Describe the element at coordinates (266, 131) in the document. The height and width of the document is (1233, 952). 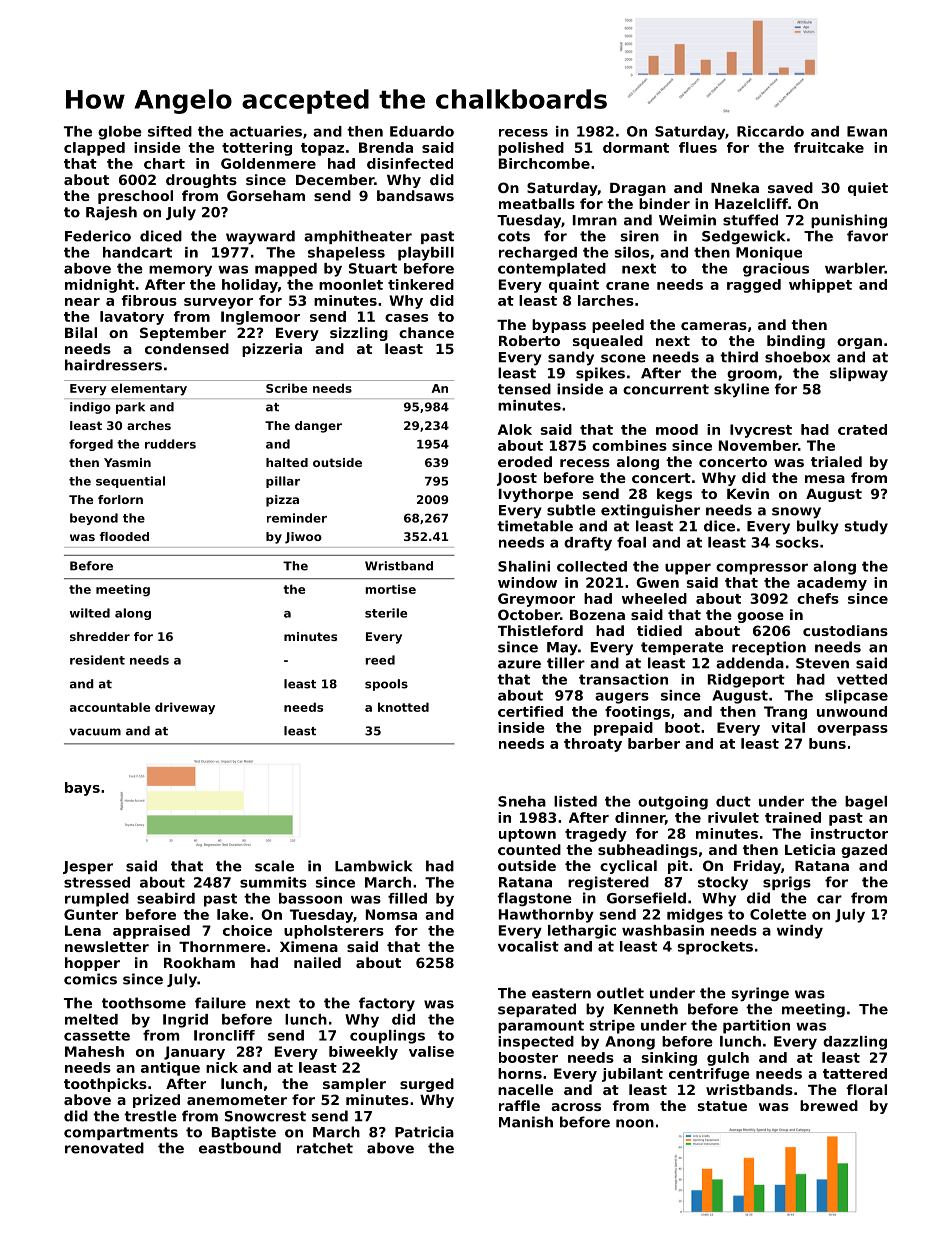
I see `actuaries` at that location.
